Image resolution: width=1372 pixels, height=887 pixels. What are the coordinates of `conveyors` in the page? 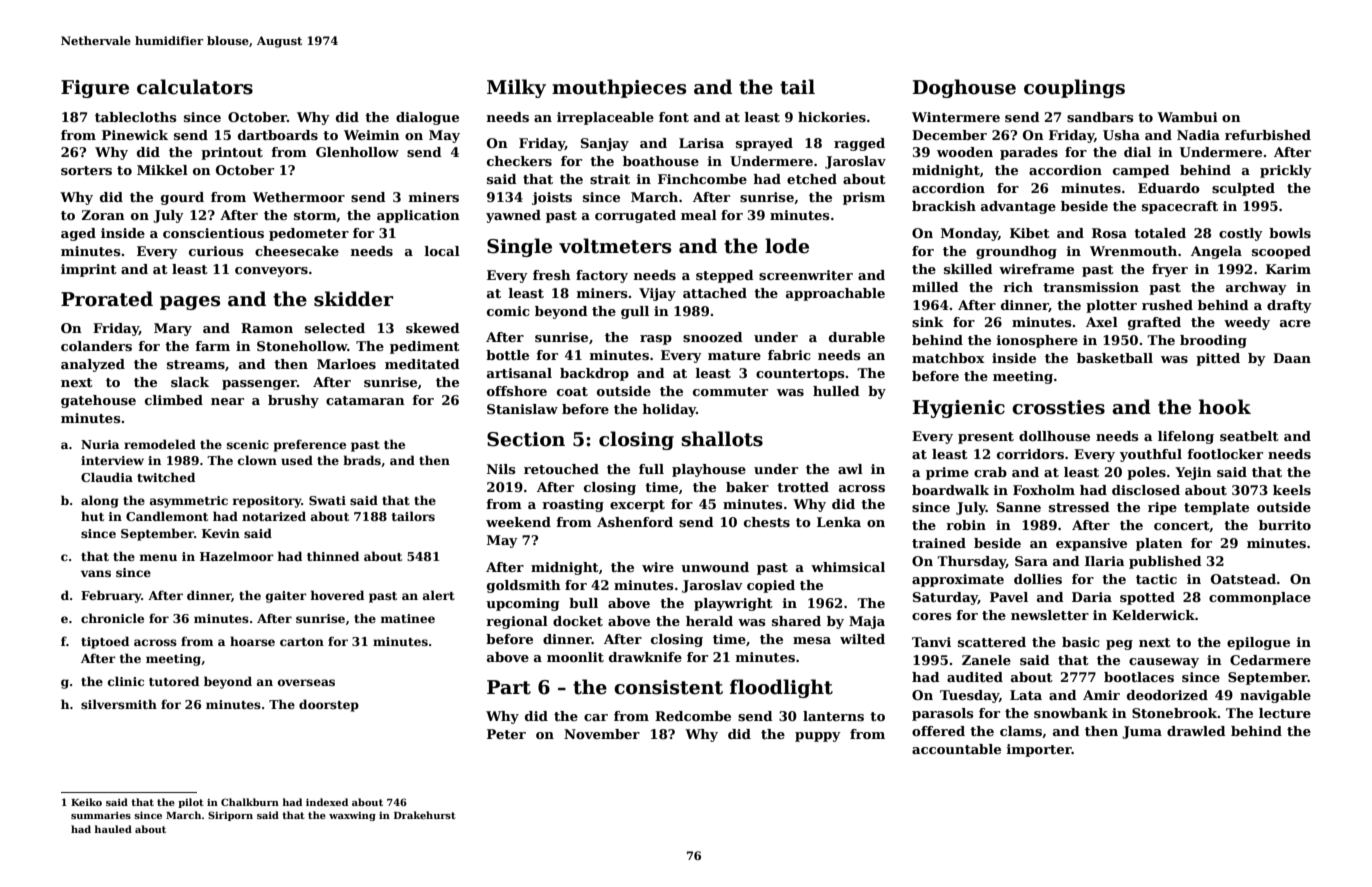 It's located at (271, 272).
